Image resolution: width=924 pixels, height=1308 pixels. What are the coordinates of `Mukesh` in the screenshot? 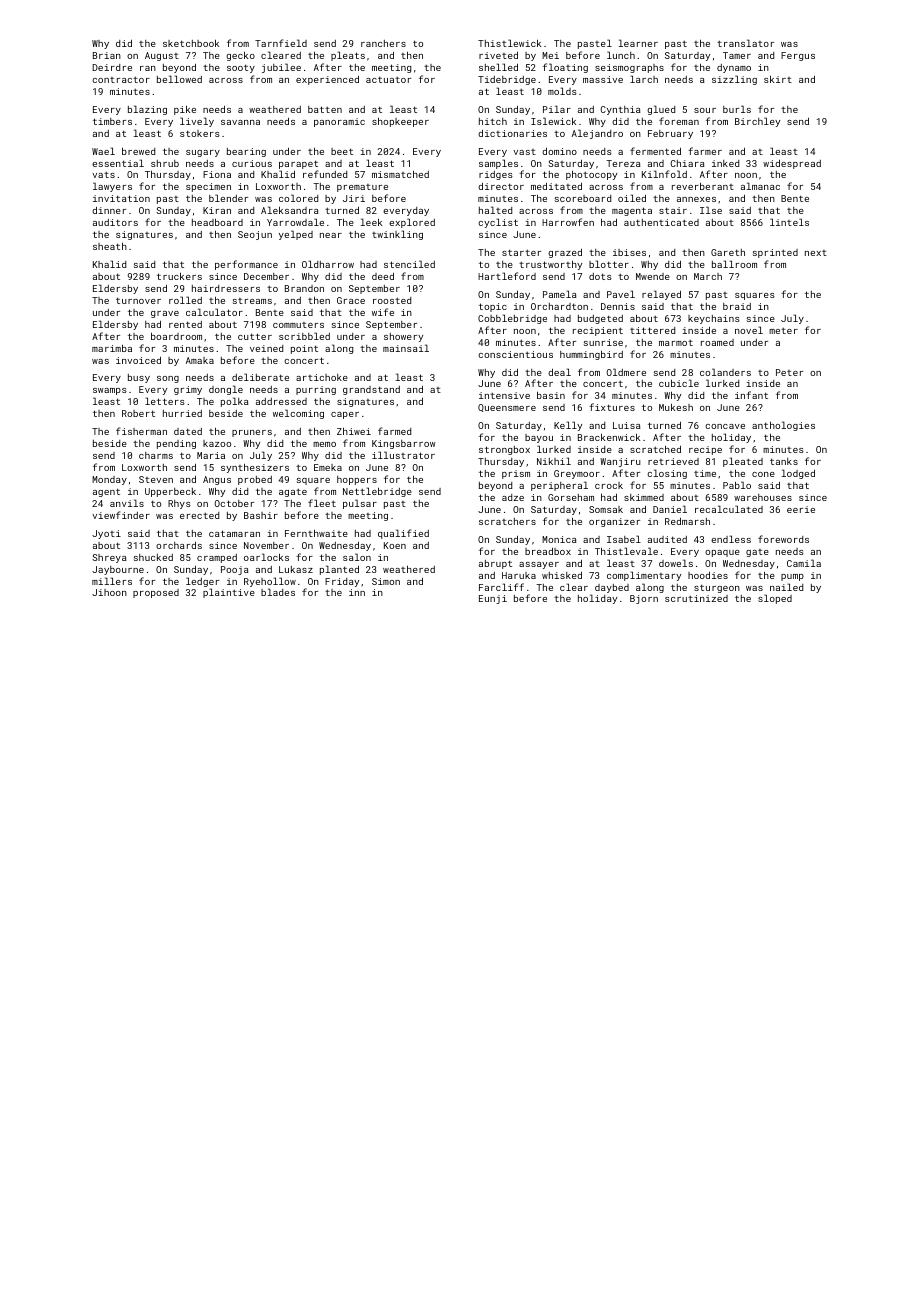 It's located at (676, 407).
